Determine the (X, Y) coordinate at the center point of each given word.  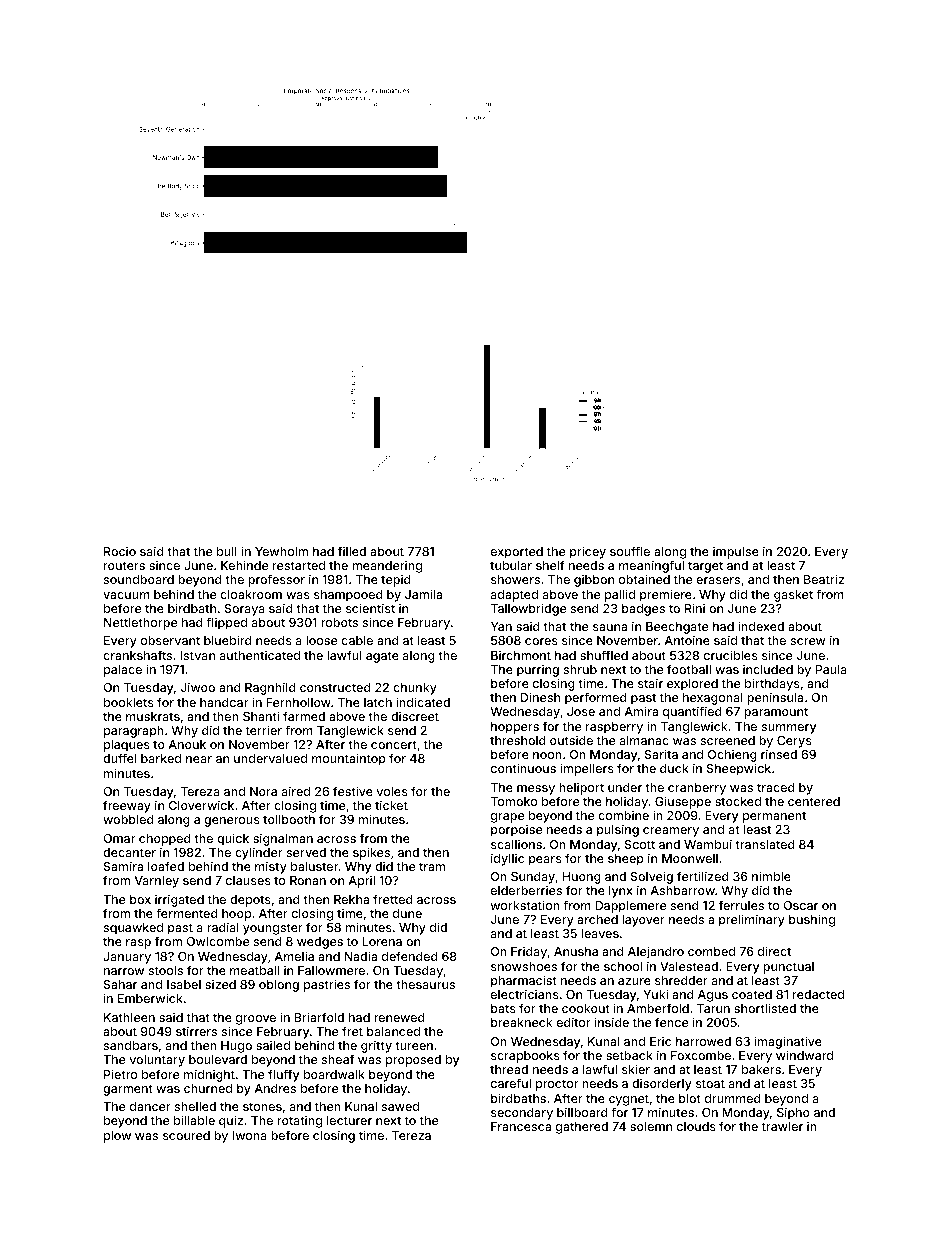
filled (352, 551)
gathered (582, 1128)
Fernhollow (298, 702)
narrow (124, 971)
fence (671, 1022)
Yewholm (281, 551)
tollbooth (289, 819)
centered (814, 801)
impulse (736, 553)
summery (789, 729)
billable (194, 1120)
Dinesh (540, 697)
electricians (525, 994)
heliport (581, 789)
